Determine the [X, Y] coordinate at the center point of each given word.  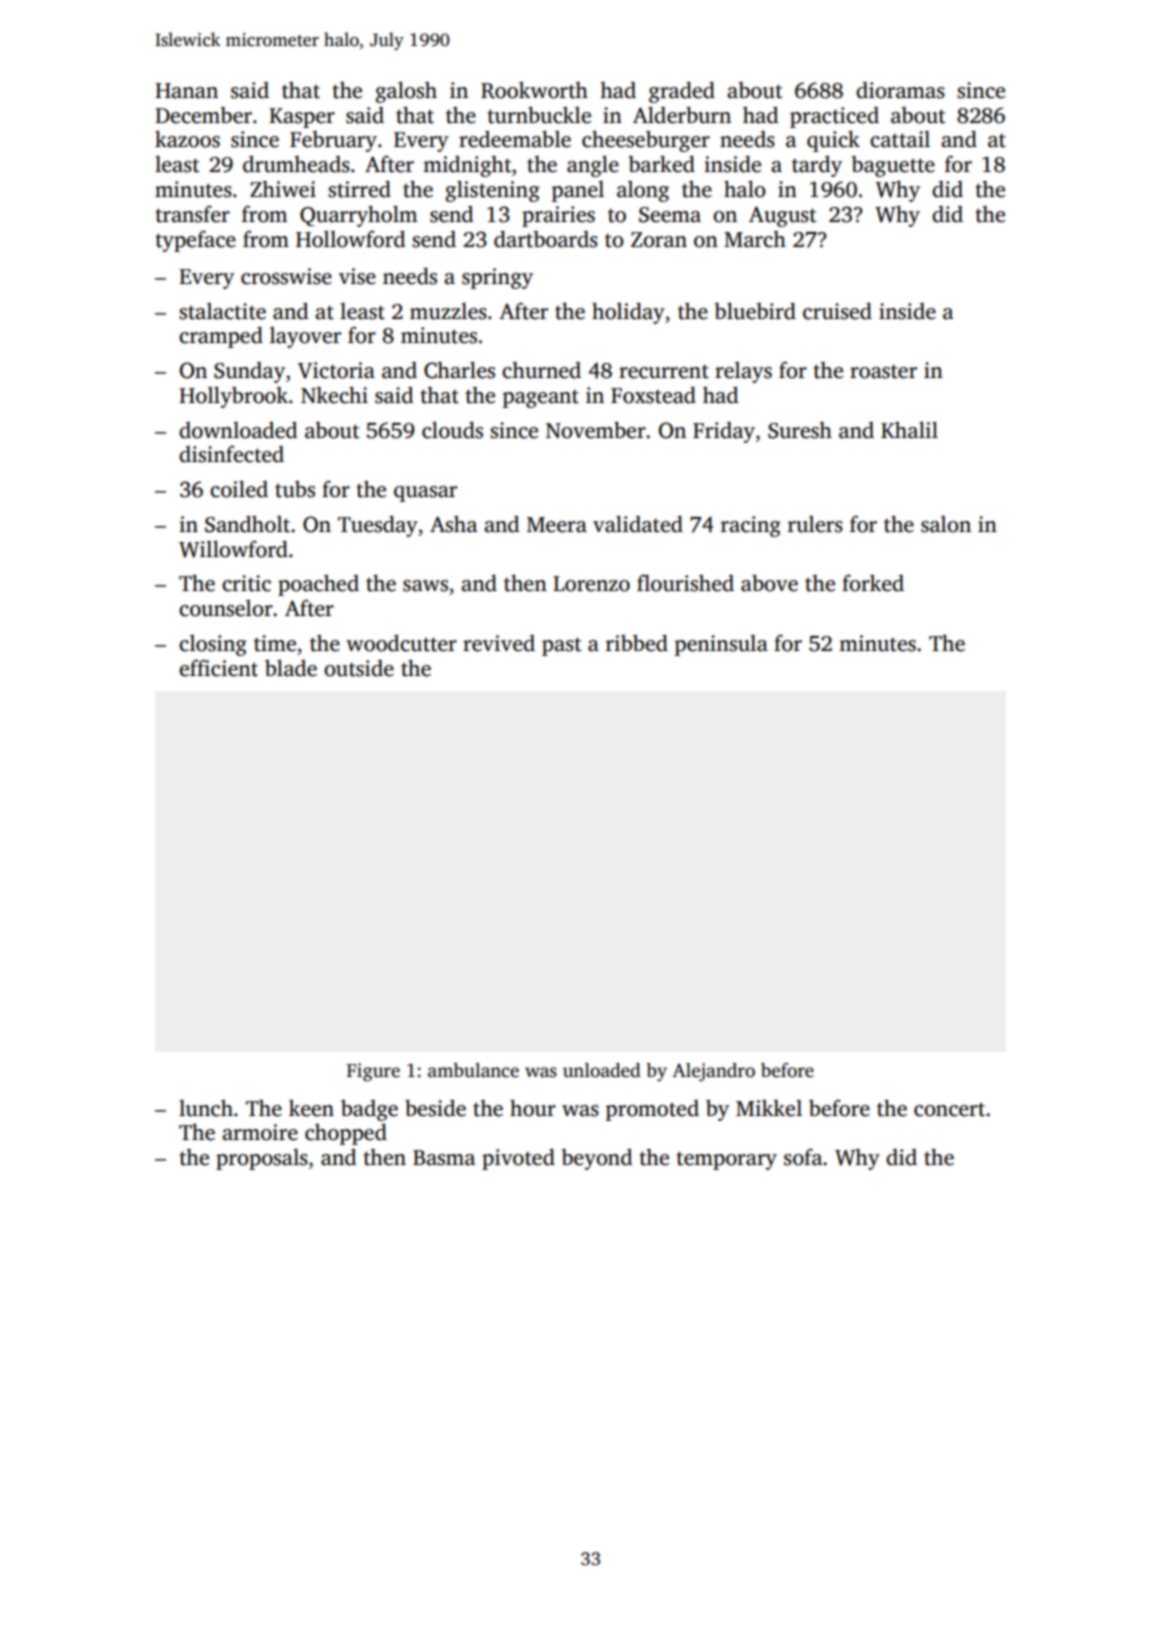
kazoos [187, 139]
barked [662, 164]
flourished [685, 583]
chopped [346, 1134]
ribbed [637, 643]
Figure [373, 1072]
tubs [295, 489]
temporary [727, 1160]
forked [873, 583]
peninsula [721, 645]
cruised [837, 311]
